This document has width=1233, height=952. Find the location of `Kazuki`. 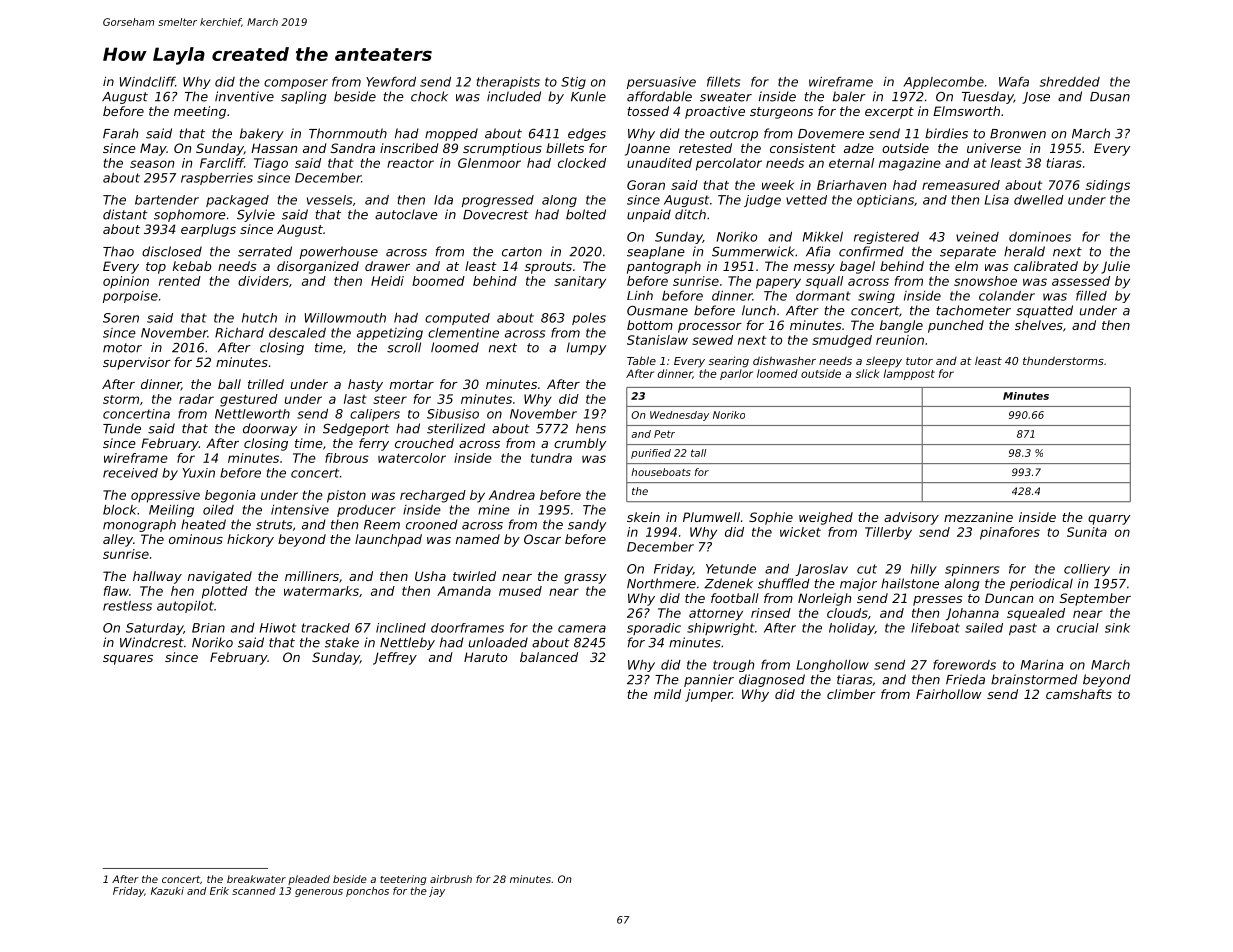

Kazuki is located at coordinates (167, 891).
